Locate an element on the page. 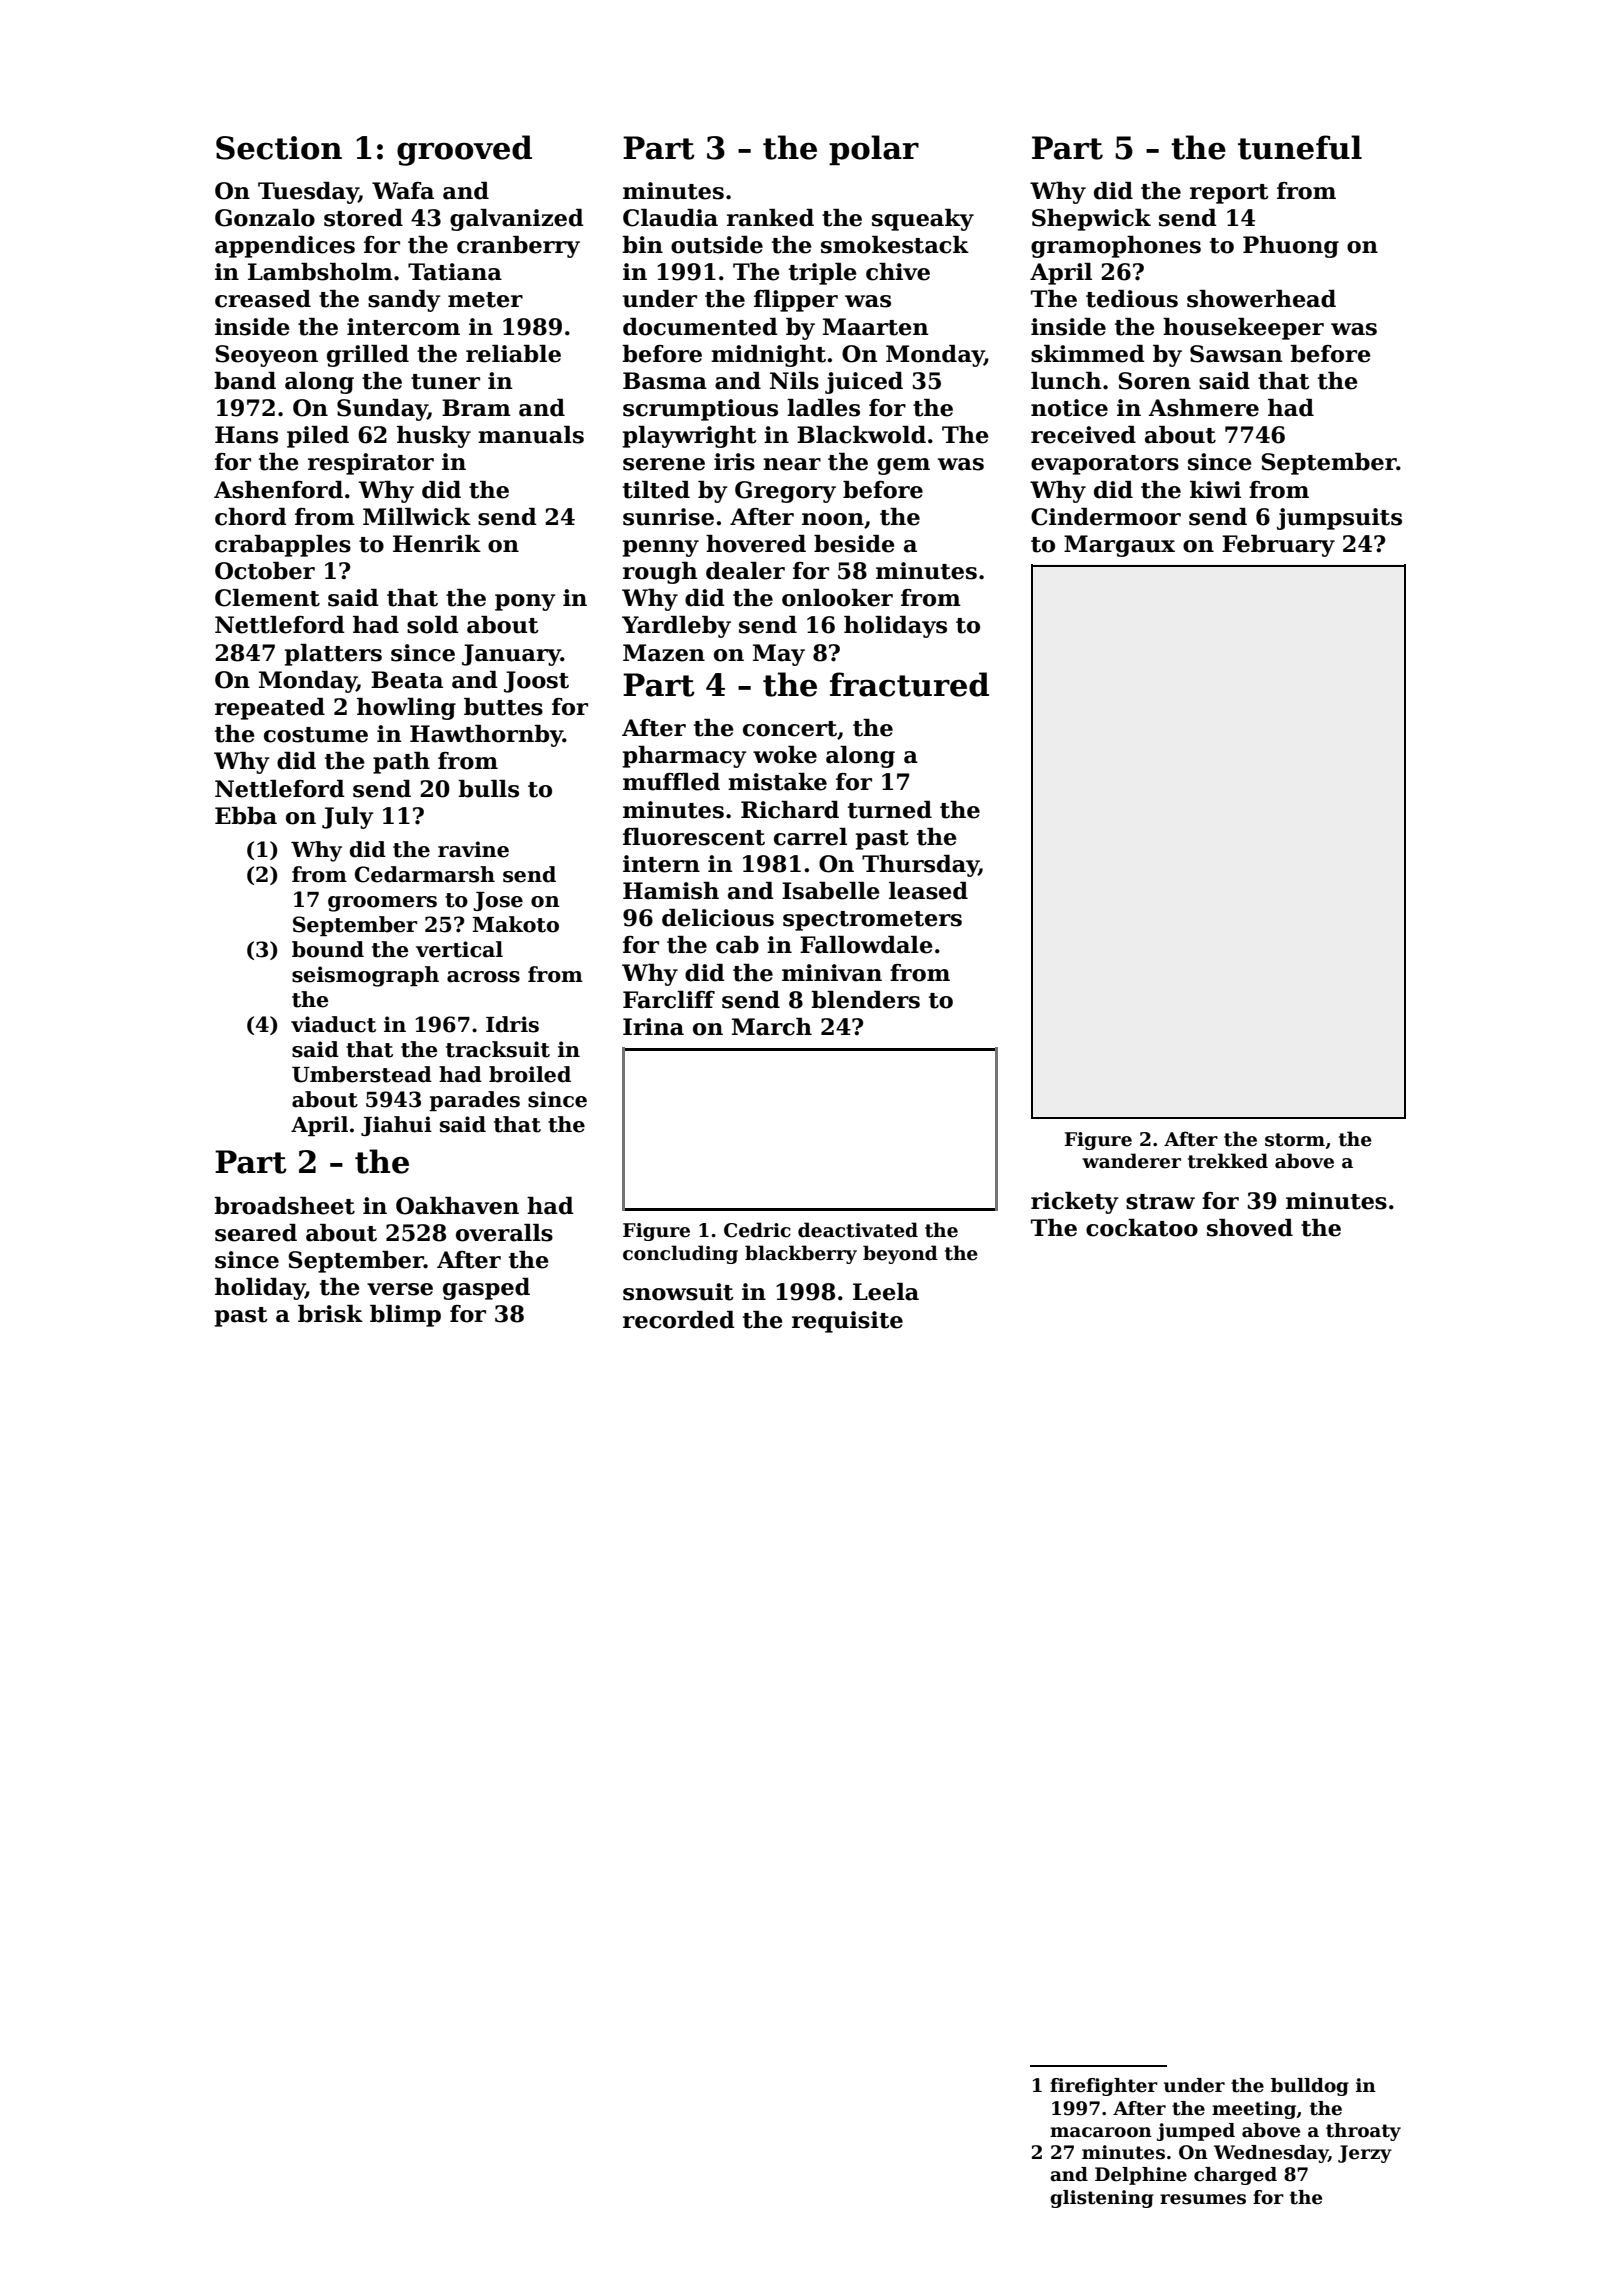 This document has height=2292, width=1620. glistening is located at coordinates (1102, 2199).
